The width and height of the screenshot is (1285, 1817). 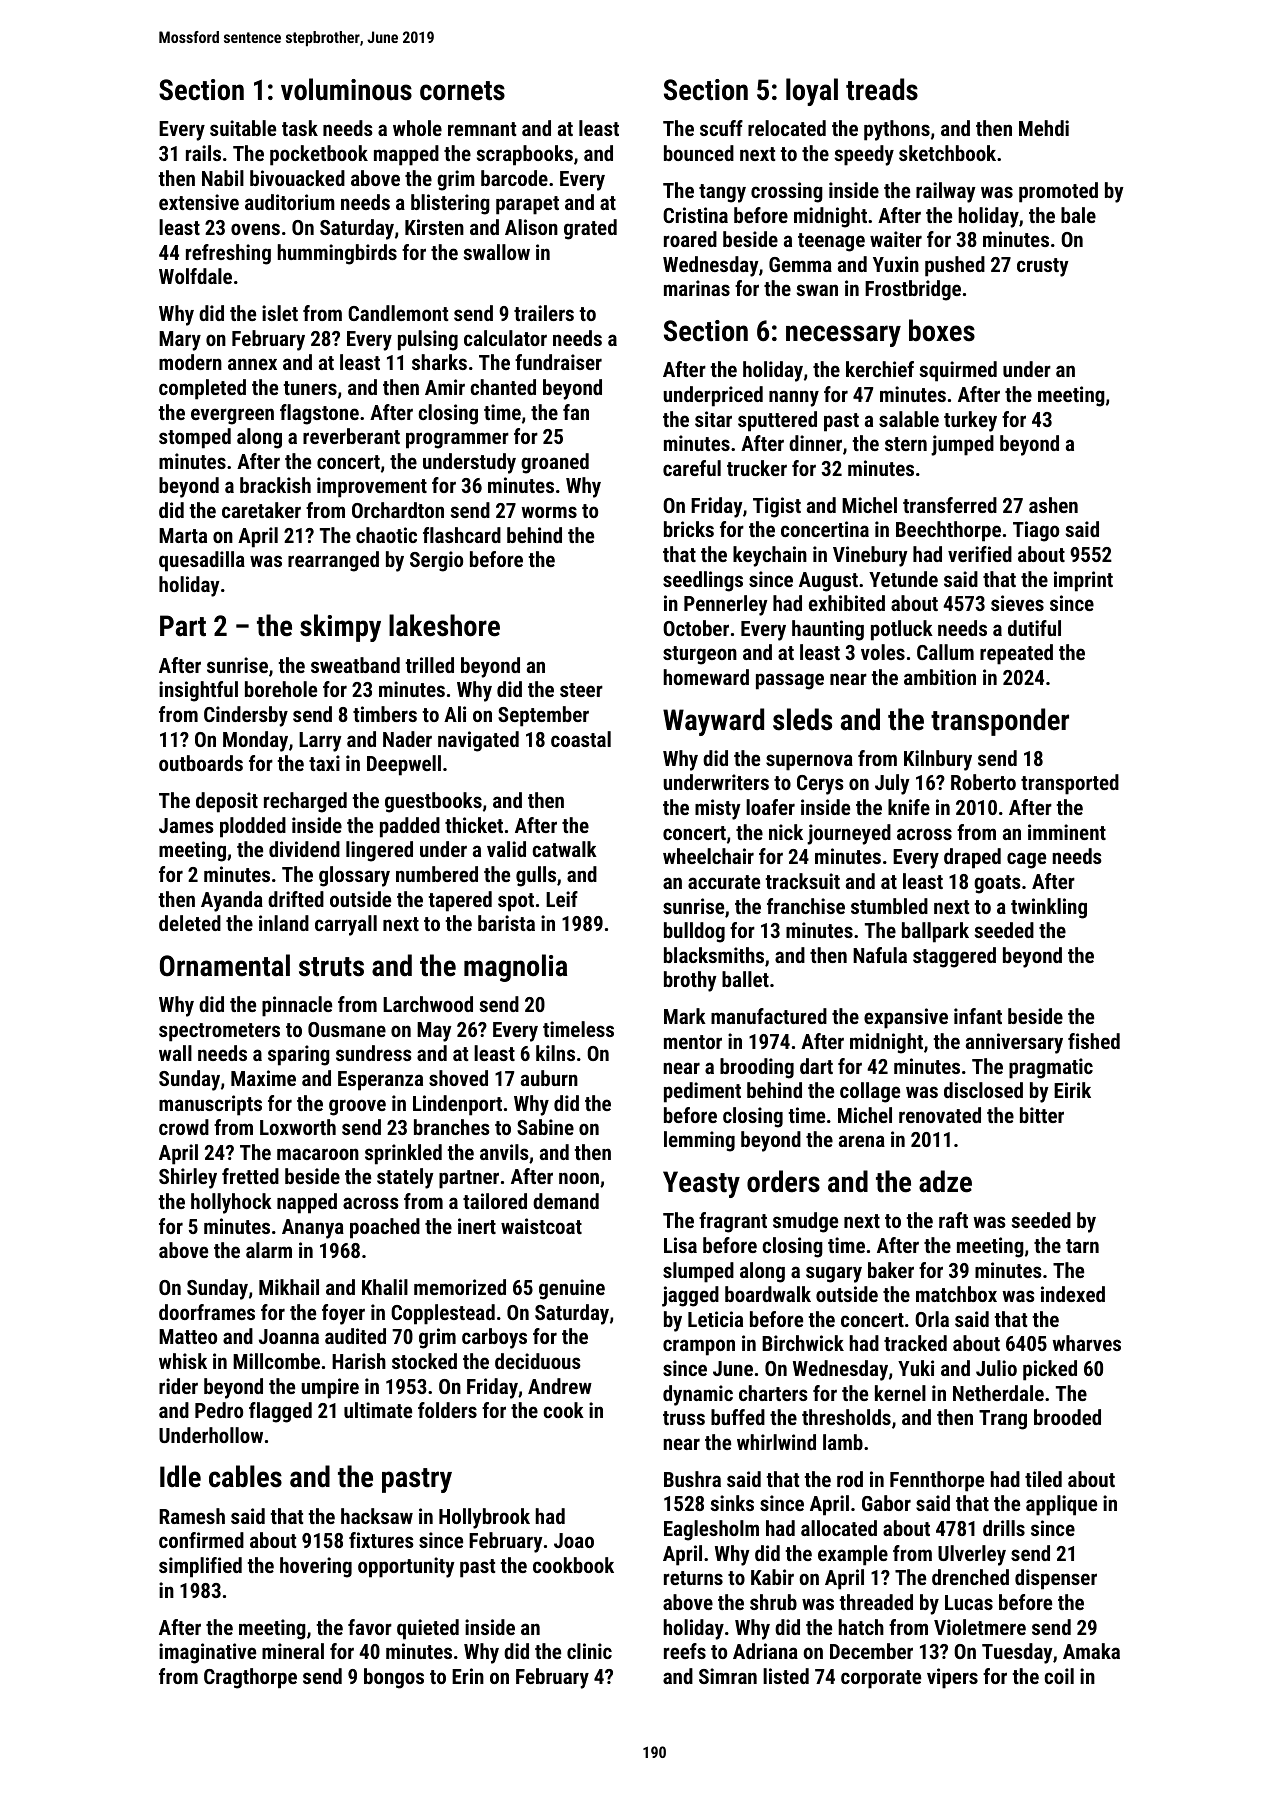 What do you see at coordinates (250, 1678) in the screenshot?
I see `Cragthorpe` at bounding box center [250, 1678].
